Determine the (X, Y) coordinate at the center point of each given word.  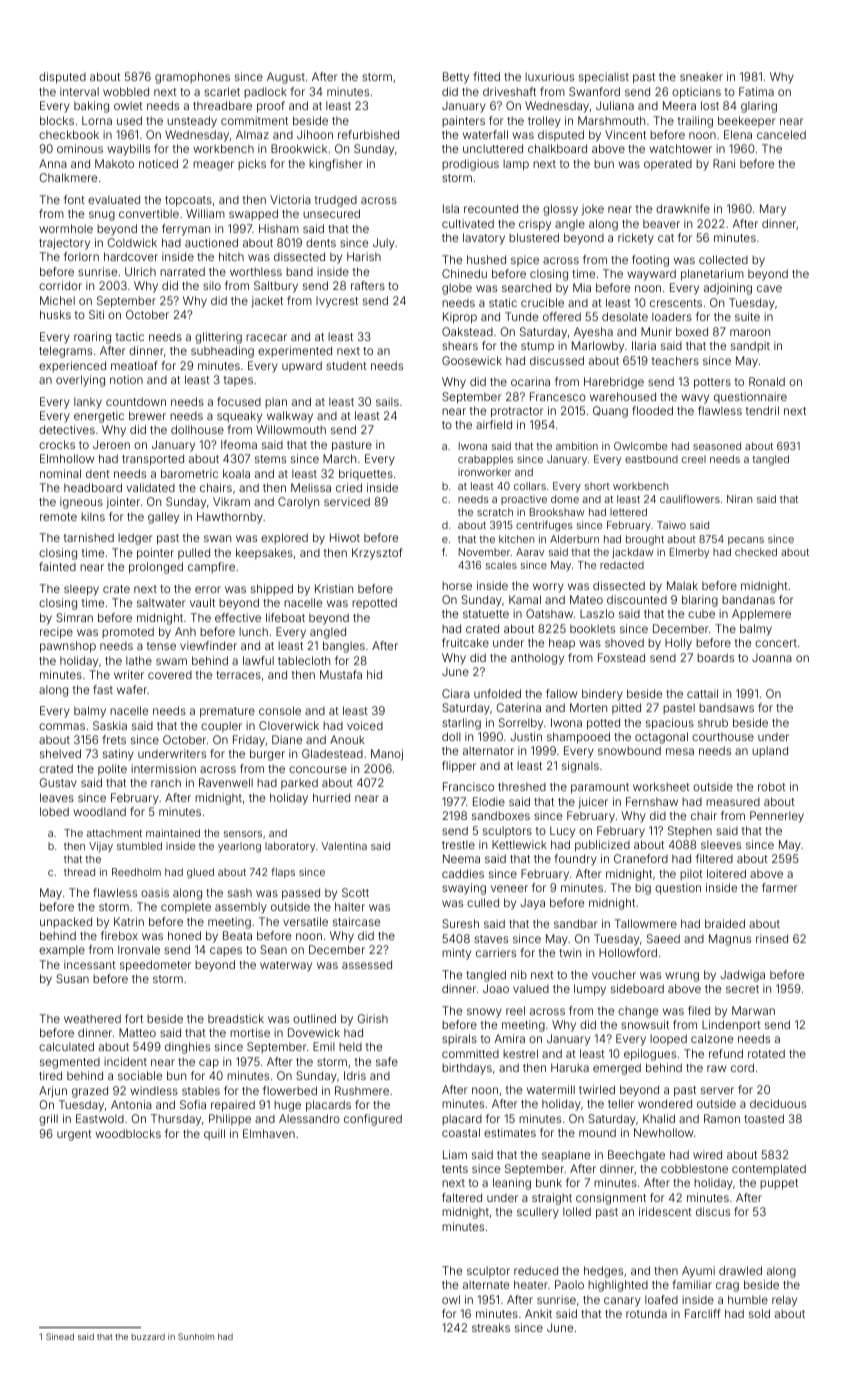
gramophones (192, 78)
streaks (491, 1327)
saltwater (161, 602)
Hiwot (345, 537)
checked (756, 552)
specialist (604, 78)
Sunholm (196, 1336)
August (286, 78)
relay (784, 1301)
